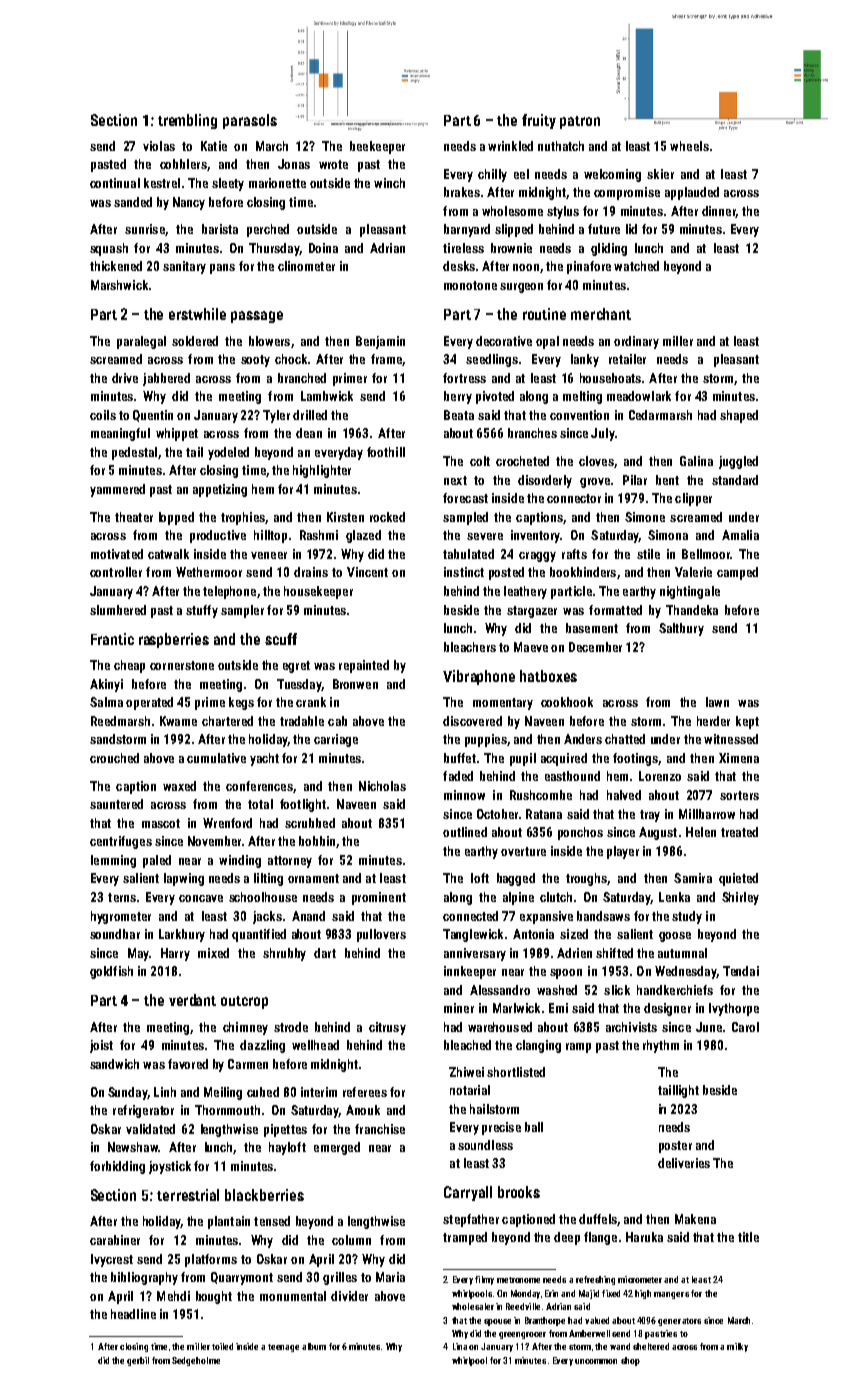 The width and height of the document is (849, 1400). Describe the element at coordinates (117, 1167) in the document. I see `forbidding` at that location.
